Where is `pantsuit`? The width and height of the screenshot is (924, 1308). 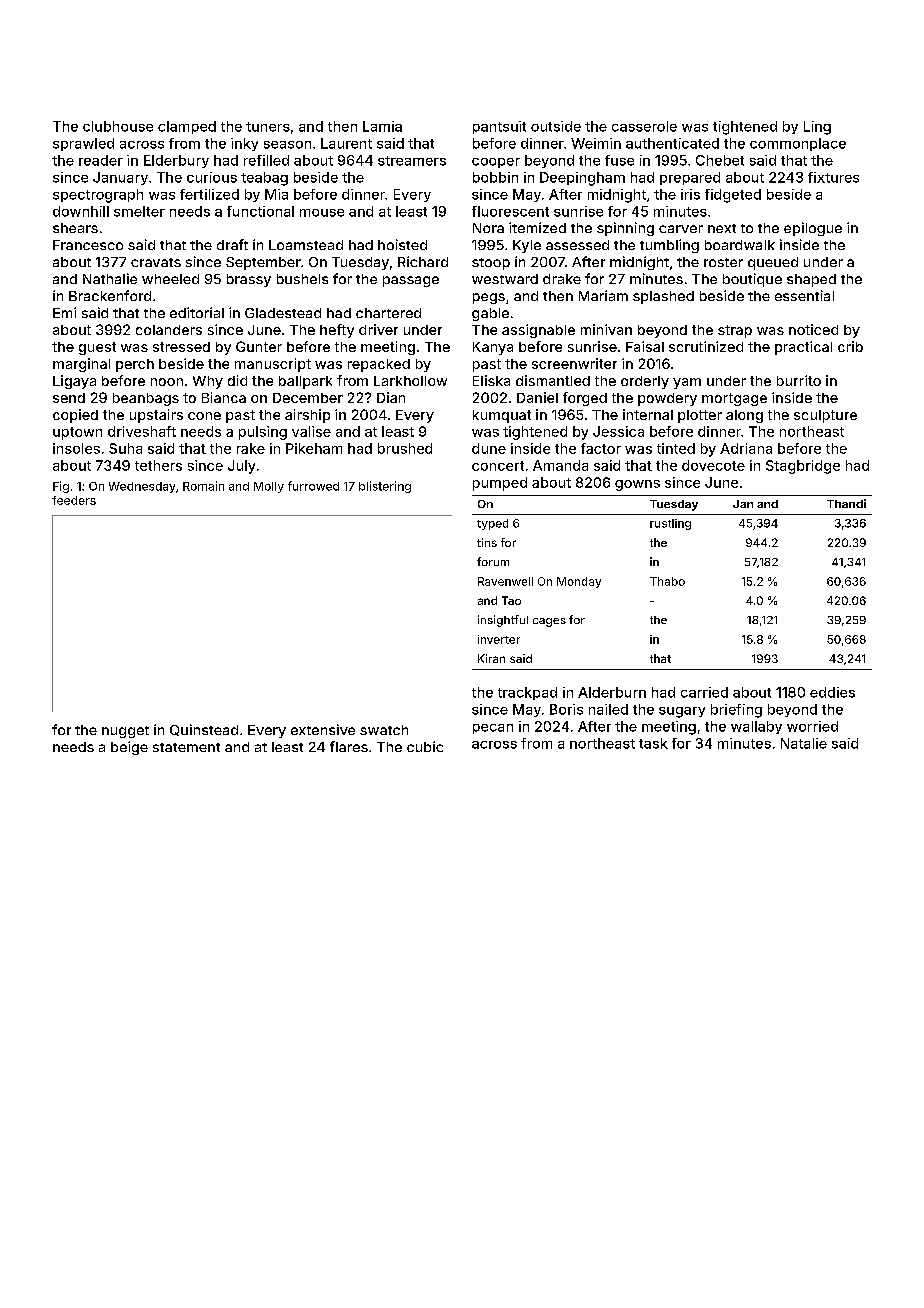 pantsuit is located at coordinates (499, 127).
